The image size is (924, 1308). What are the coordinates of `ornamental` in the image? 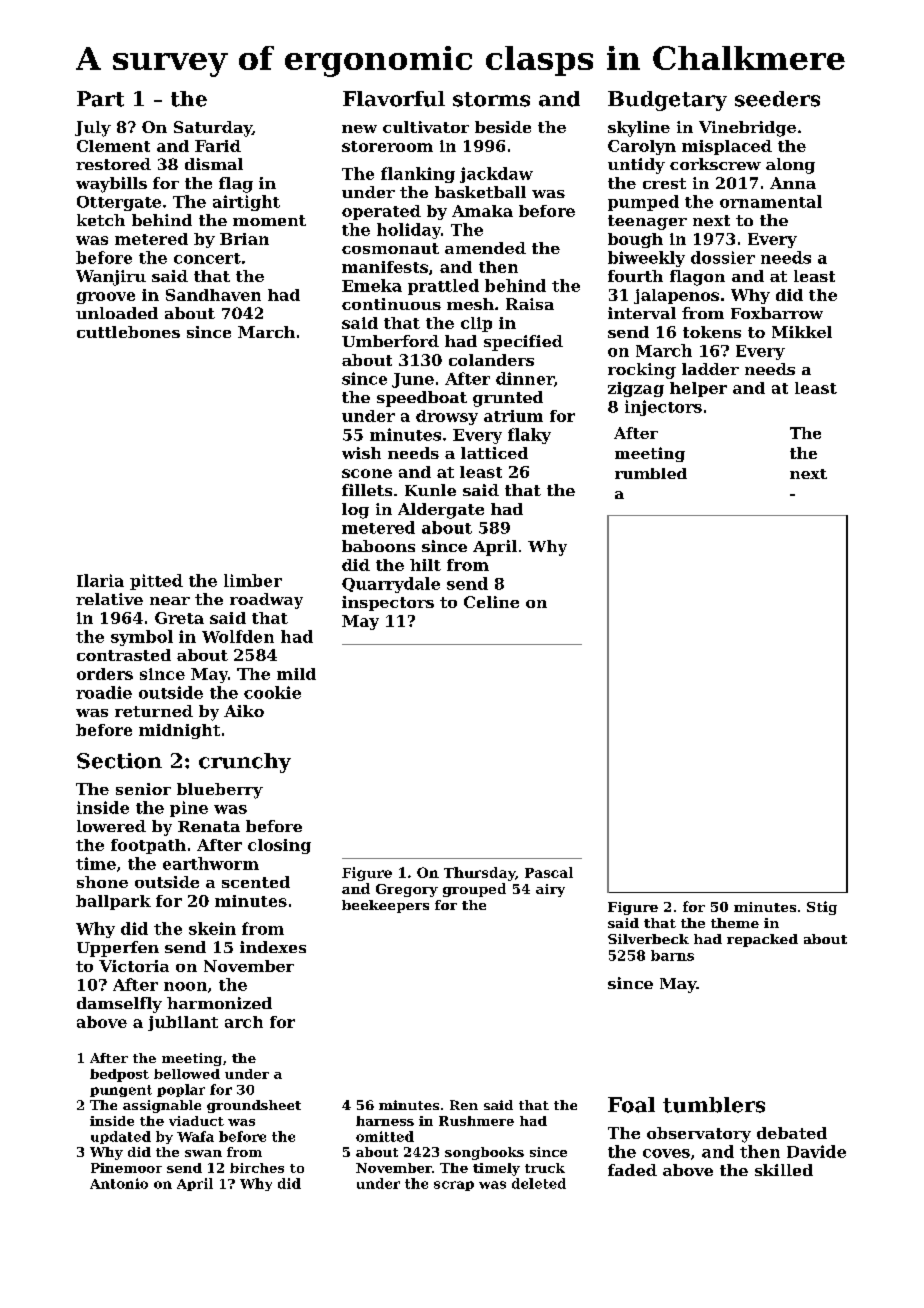 It's located at (771, 201).
